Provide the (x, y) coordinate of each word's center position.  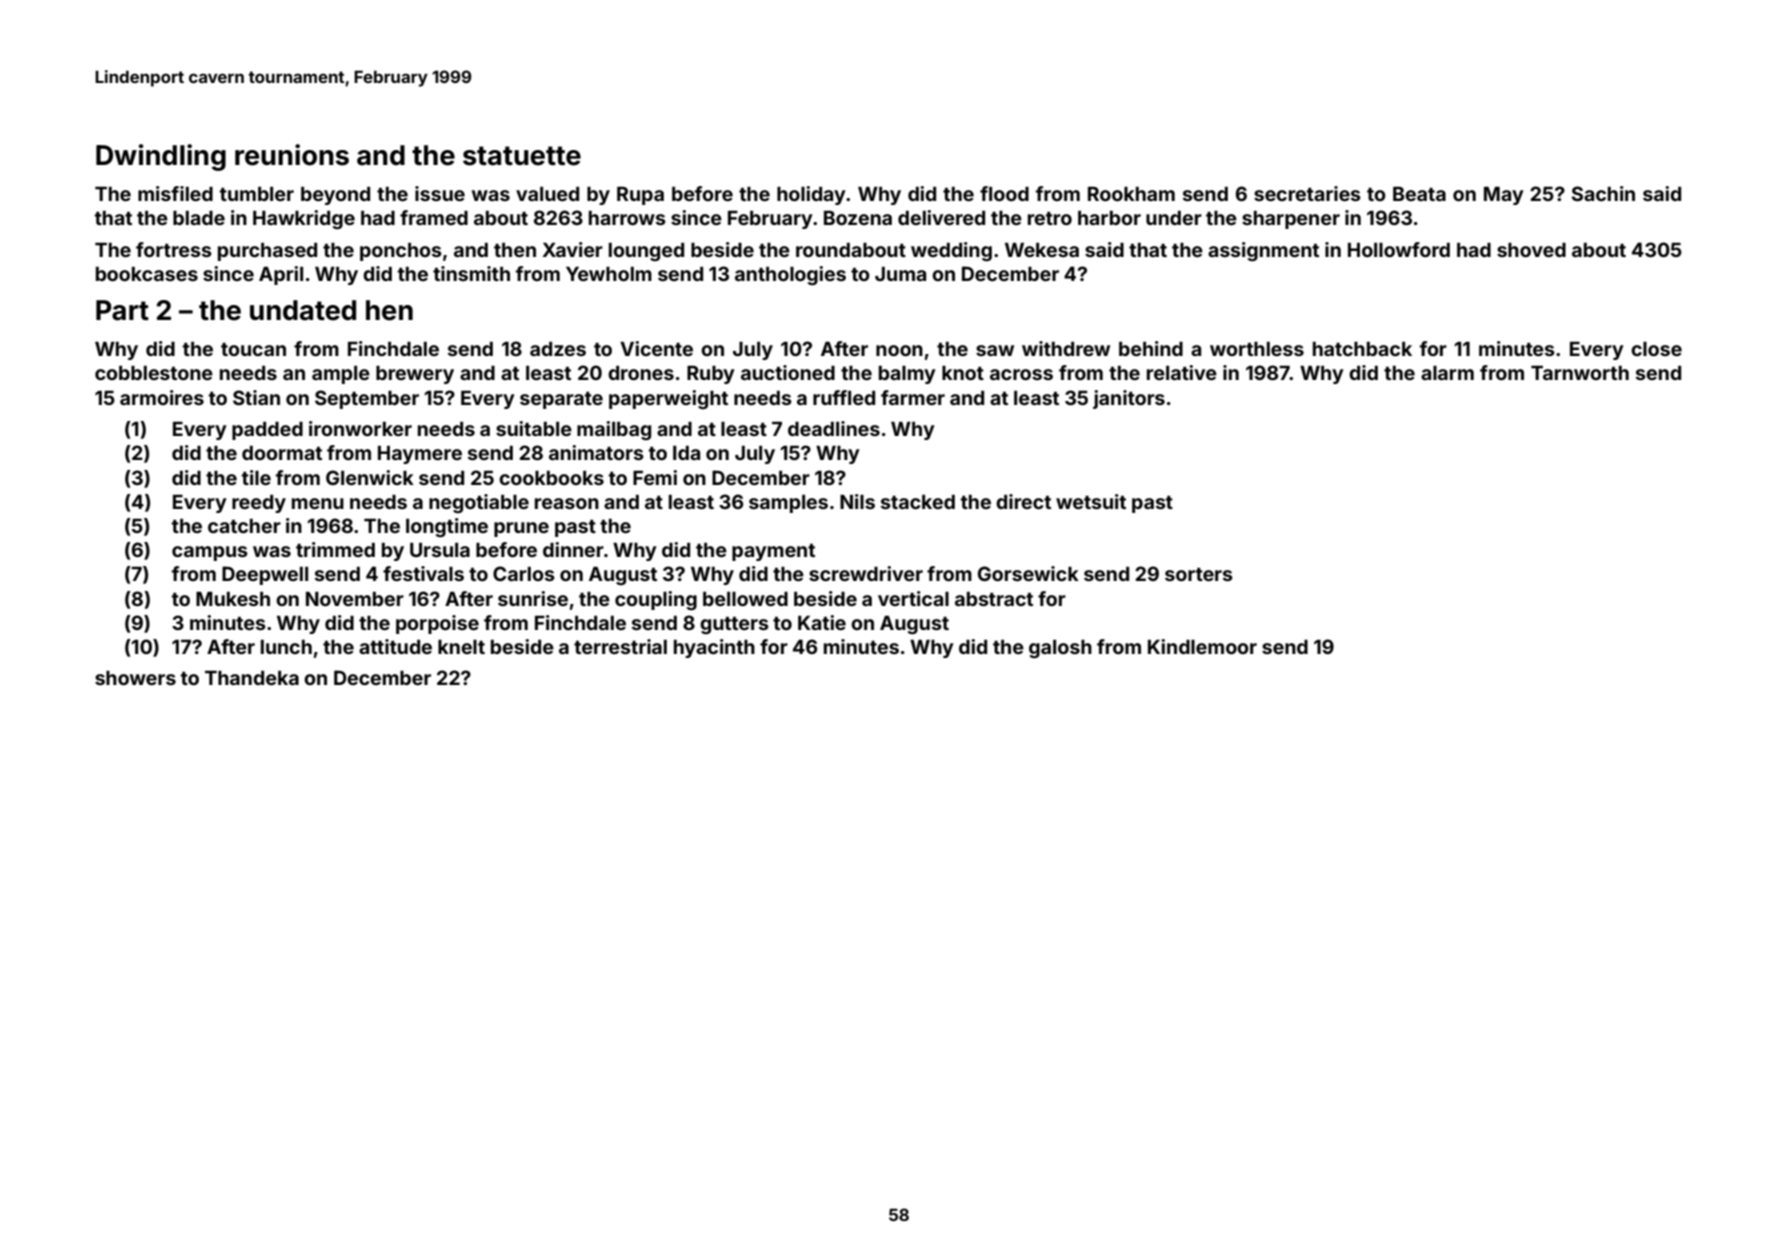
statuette (522, 156)
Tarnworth (1580, 373)
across (1021, 374)
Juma (900, 274)
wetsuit (1091, 501)
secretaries (1307, 193)
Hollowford (1399, 249)
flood (1004, 193)
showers (135, 678)
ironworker (360, 428)
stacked (918, 502)
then (515, 250)
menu (318, 503)
